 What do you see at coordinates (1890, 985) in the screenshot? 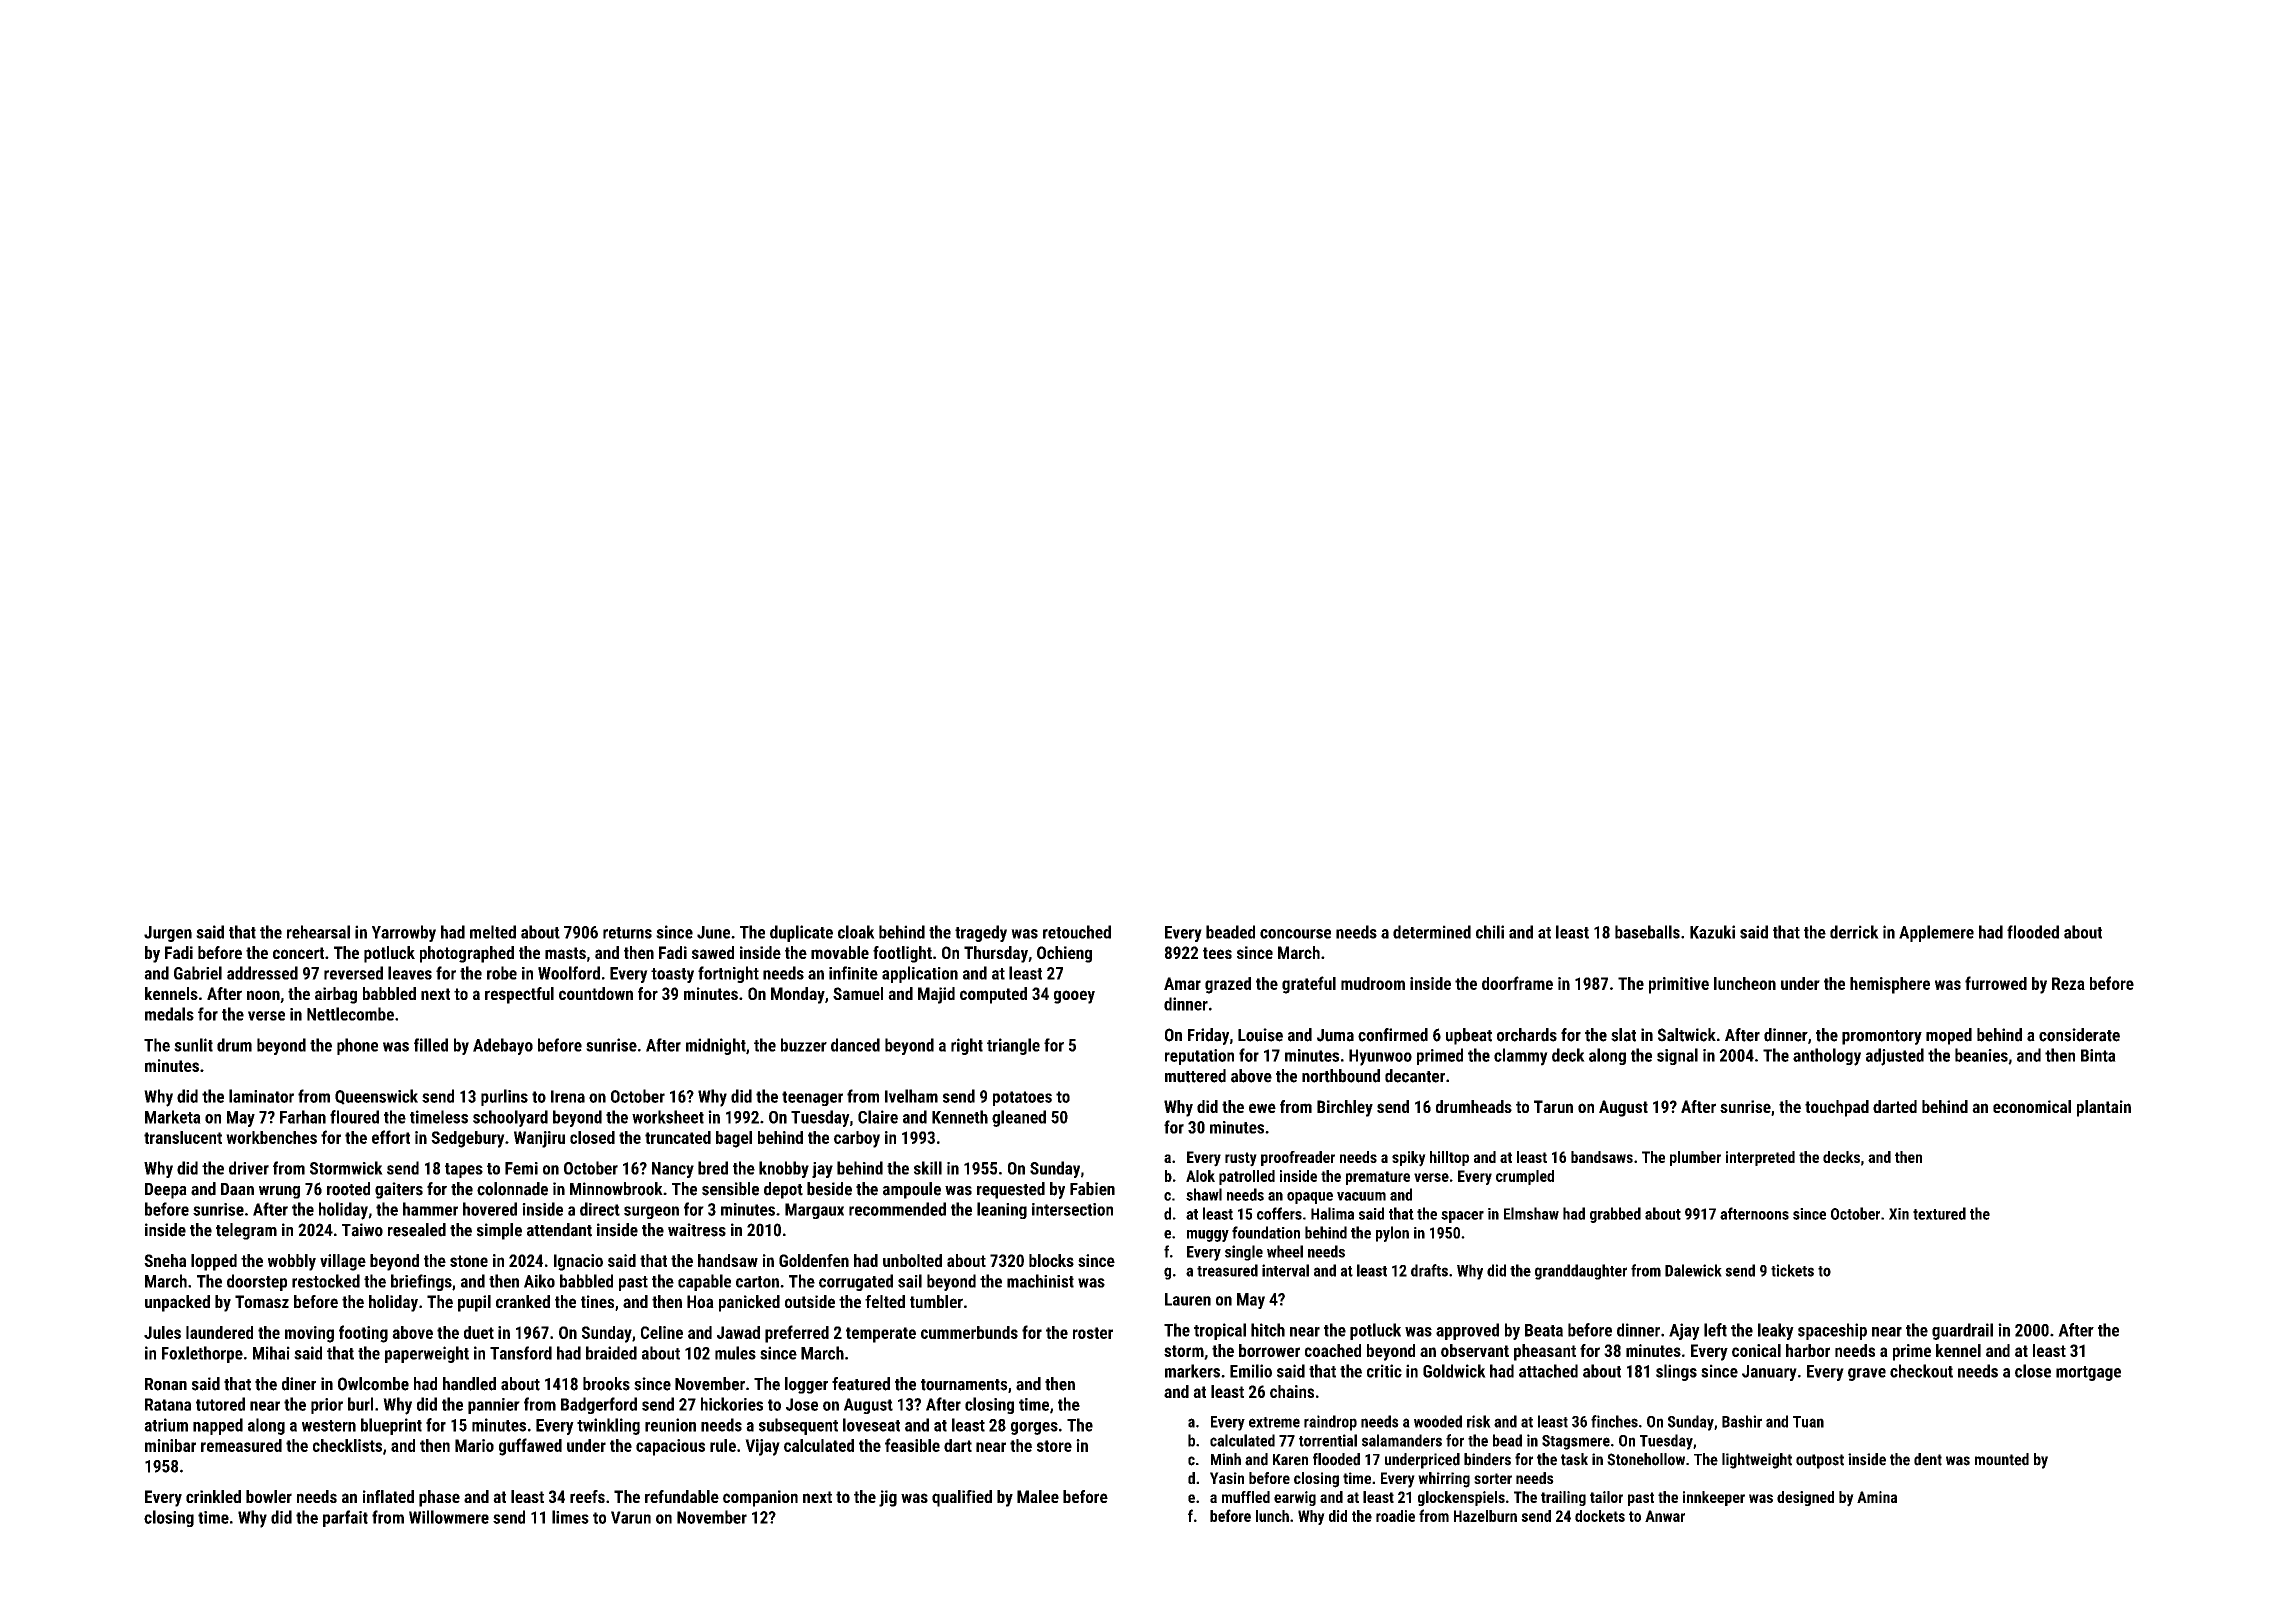
I see `hemisphere` at bounding box center [1890, 985].
